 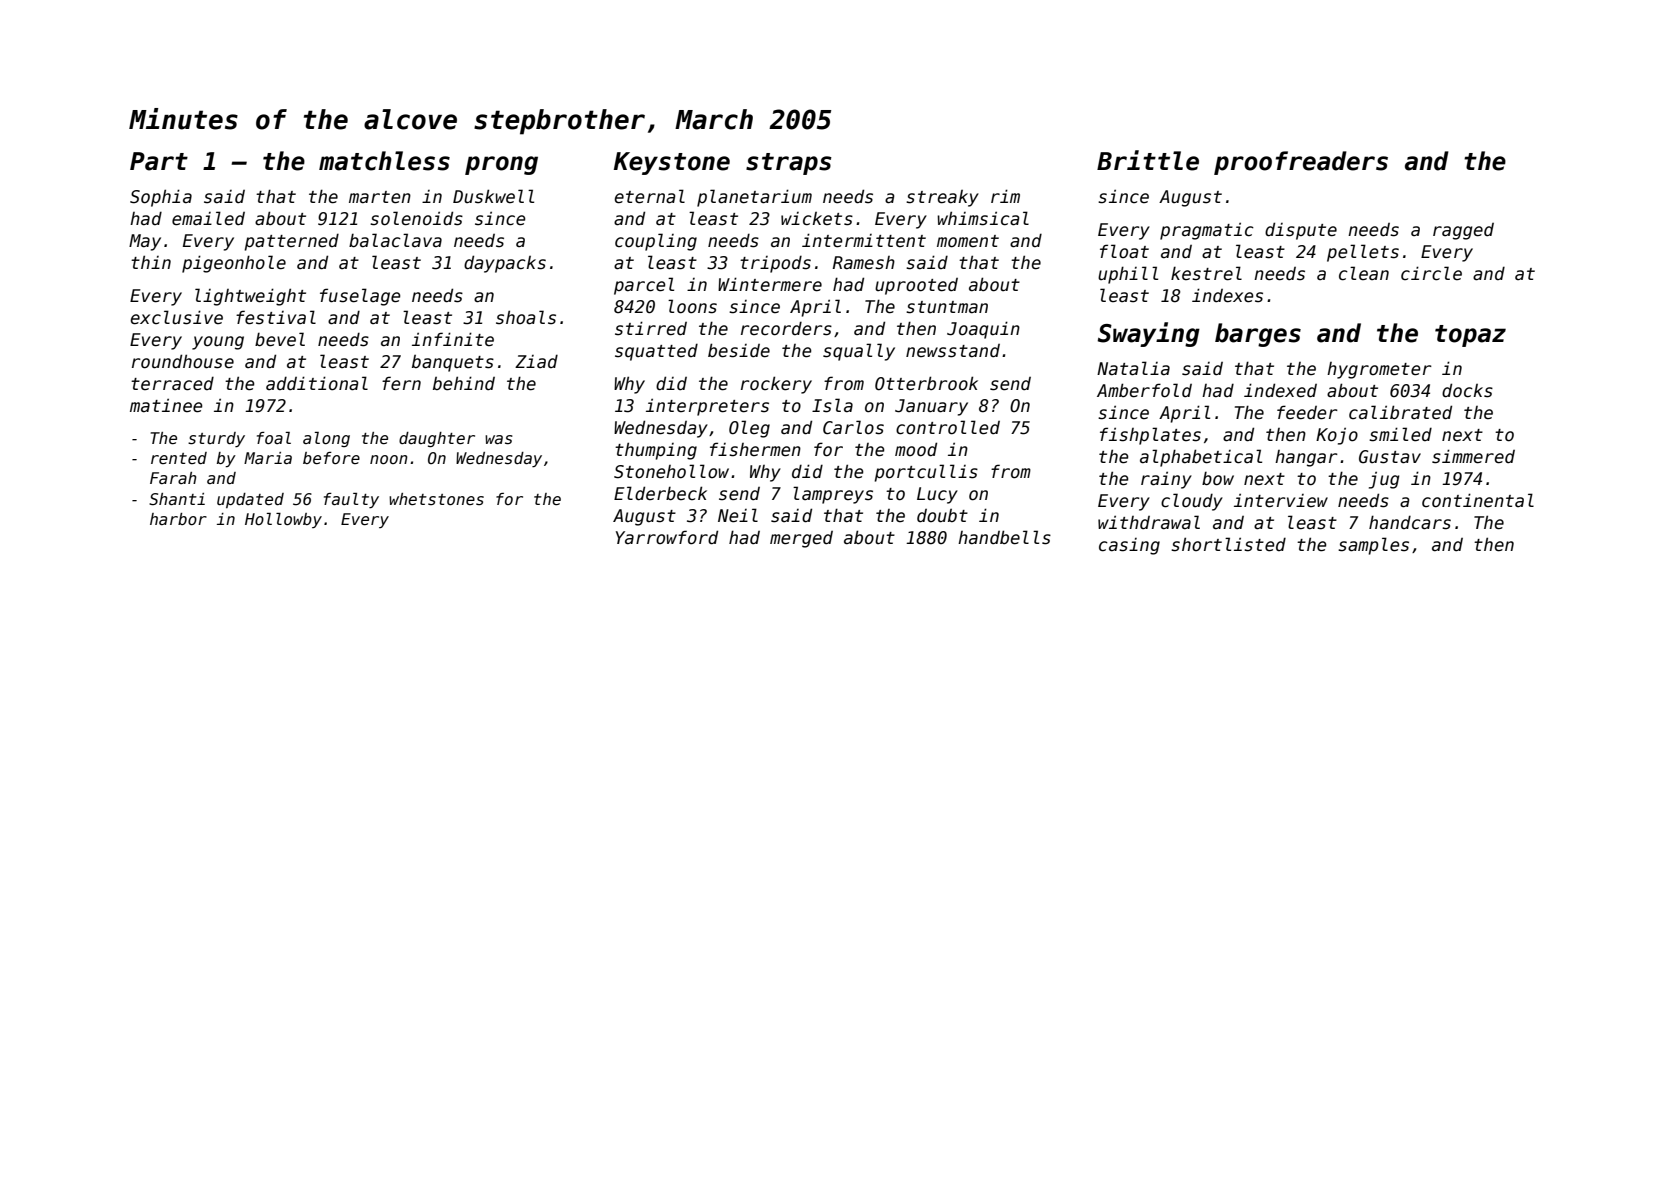 What do you see at coordinates (667, 537) in the screenshot?
I see `Yarrowford` at bounding box center [667, 537].
